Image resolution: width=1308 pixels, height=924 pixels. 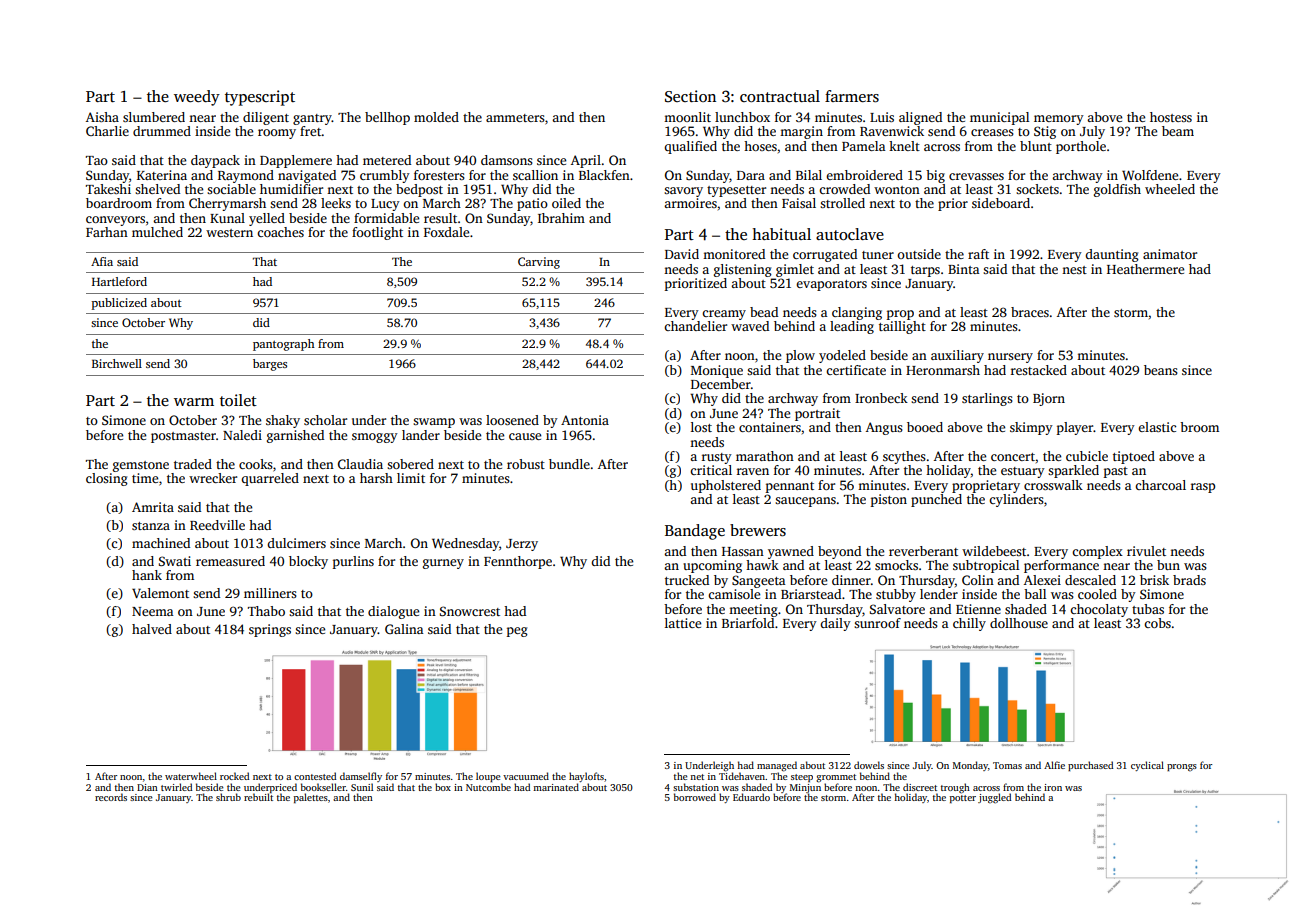 I want to click on chocolaty, so click(x=1099, y=610).
